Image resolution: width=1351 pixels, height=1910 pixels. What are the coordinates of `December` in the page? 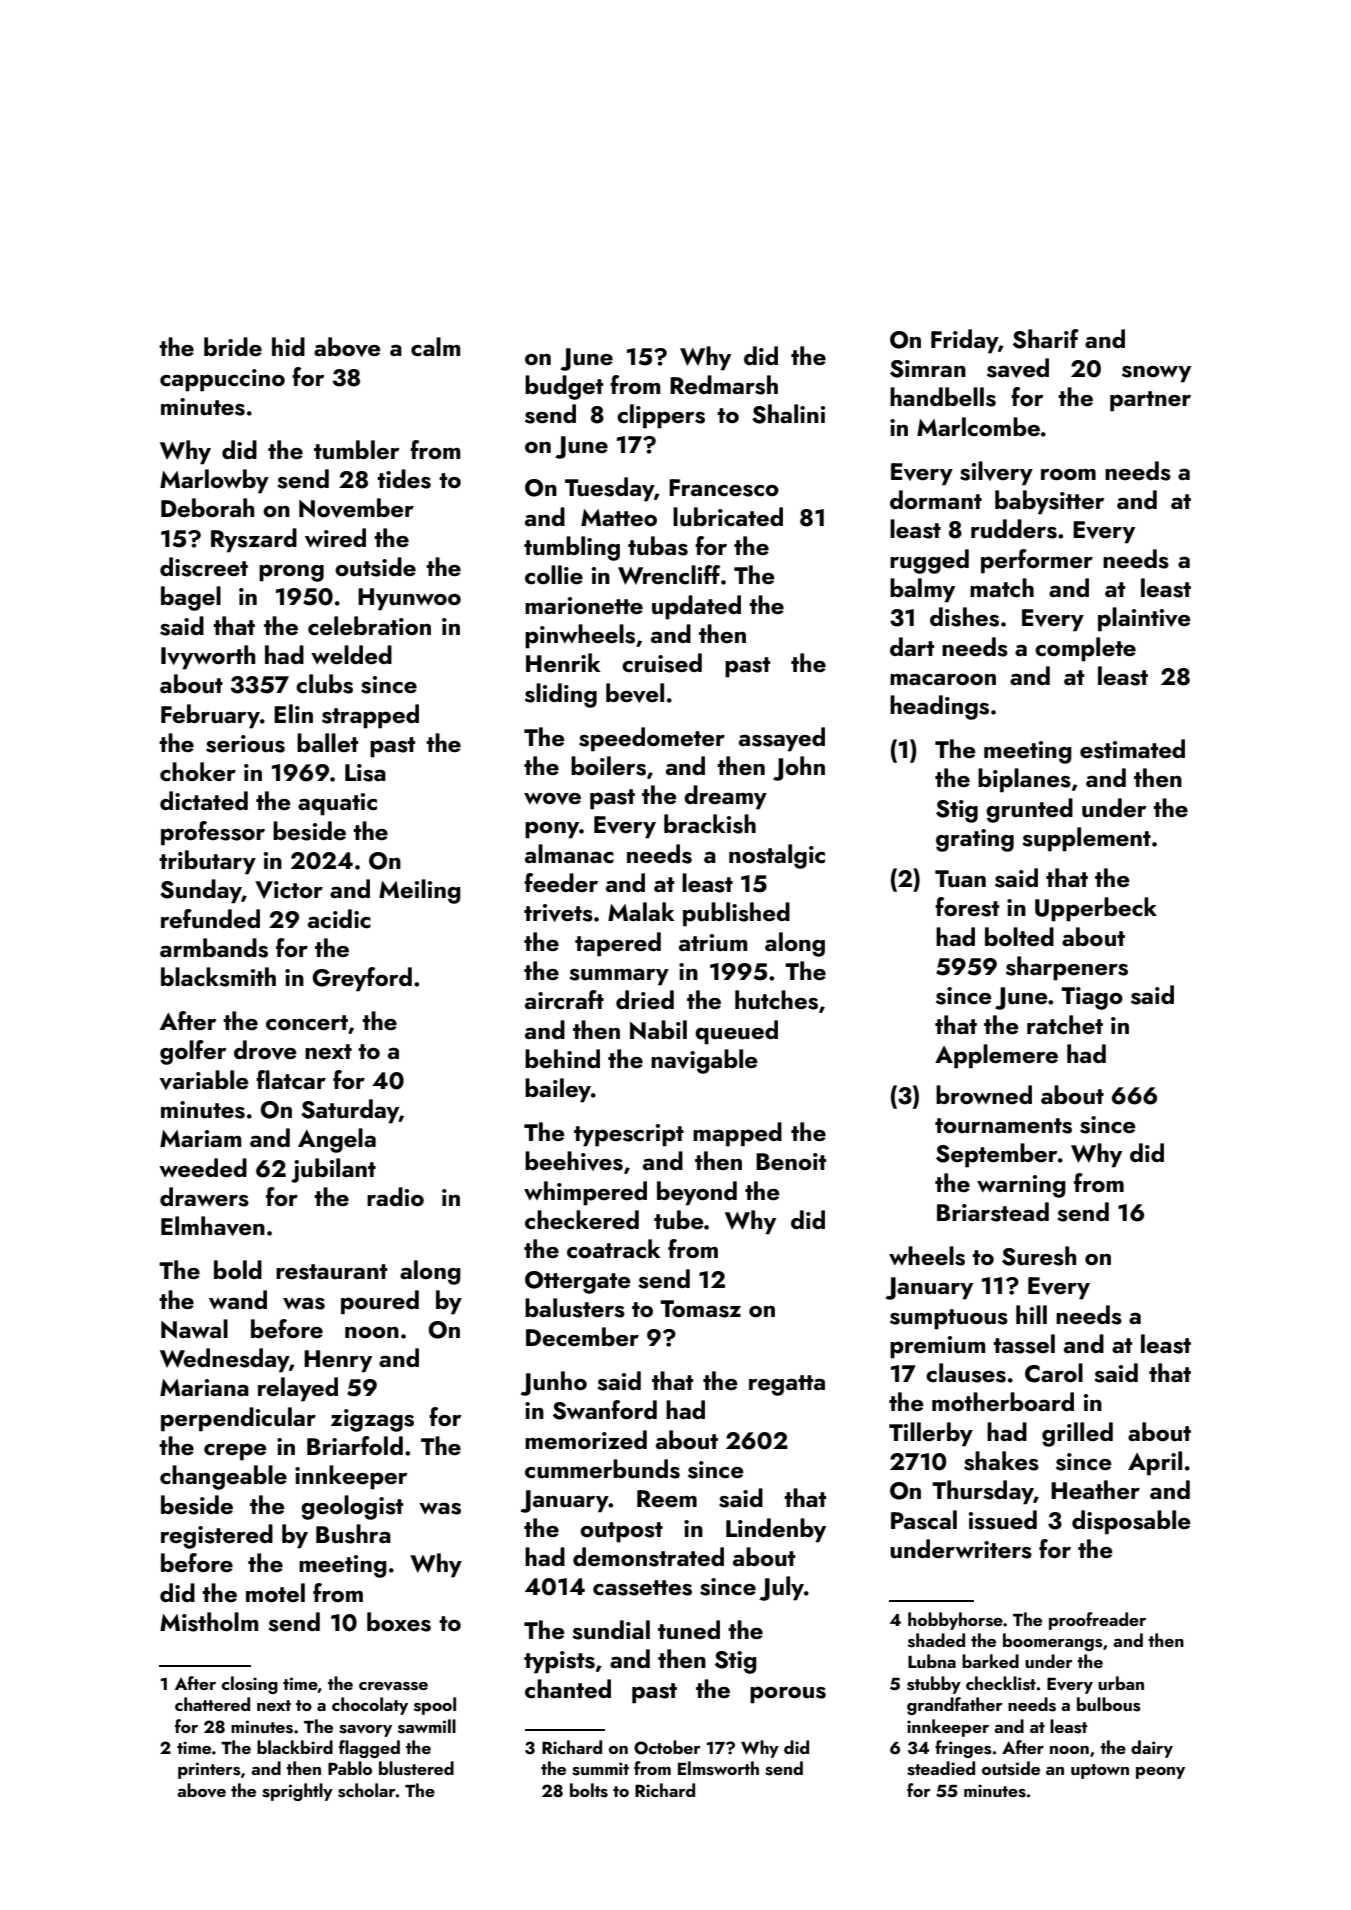 It's located at (582, 1336).
